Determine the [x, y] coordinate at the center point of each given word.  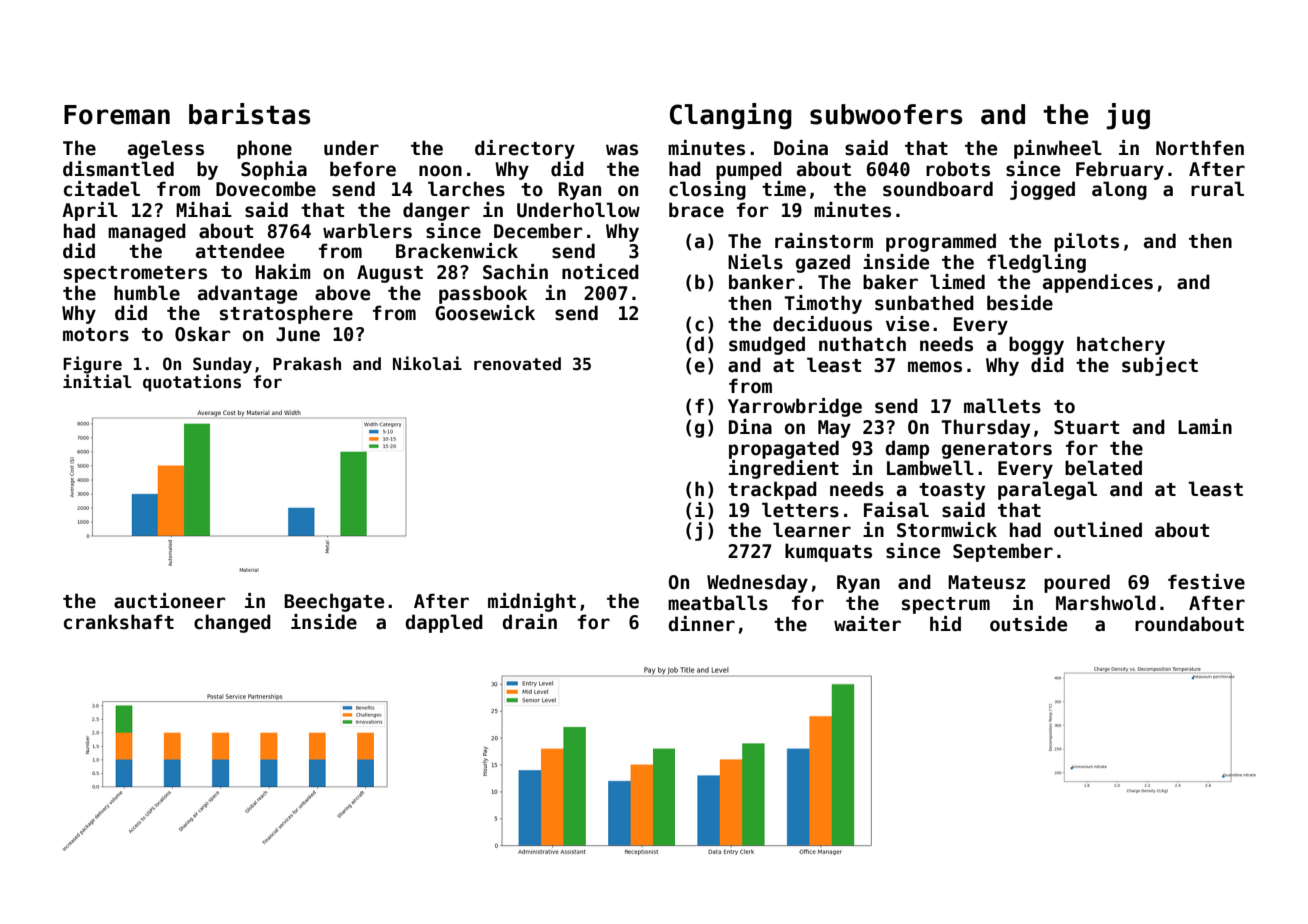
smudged [767, 345]
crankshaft [119, 622]
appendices [1098, 283]
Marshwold [1106, 603]
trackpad [772, 490]
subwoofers [886, 114]
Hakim [283, 272]
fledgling [1036, 263]
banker [762, 282]
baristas [249, 114]
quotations [192, 383]
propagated [784, 449]
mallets [1002, 406]
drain [529, 622]
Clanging [731, 116]
